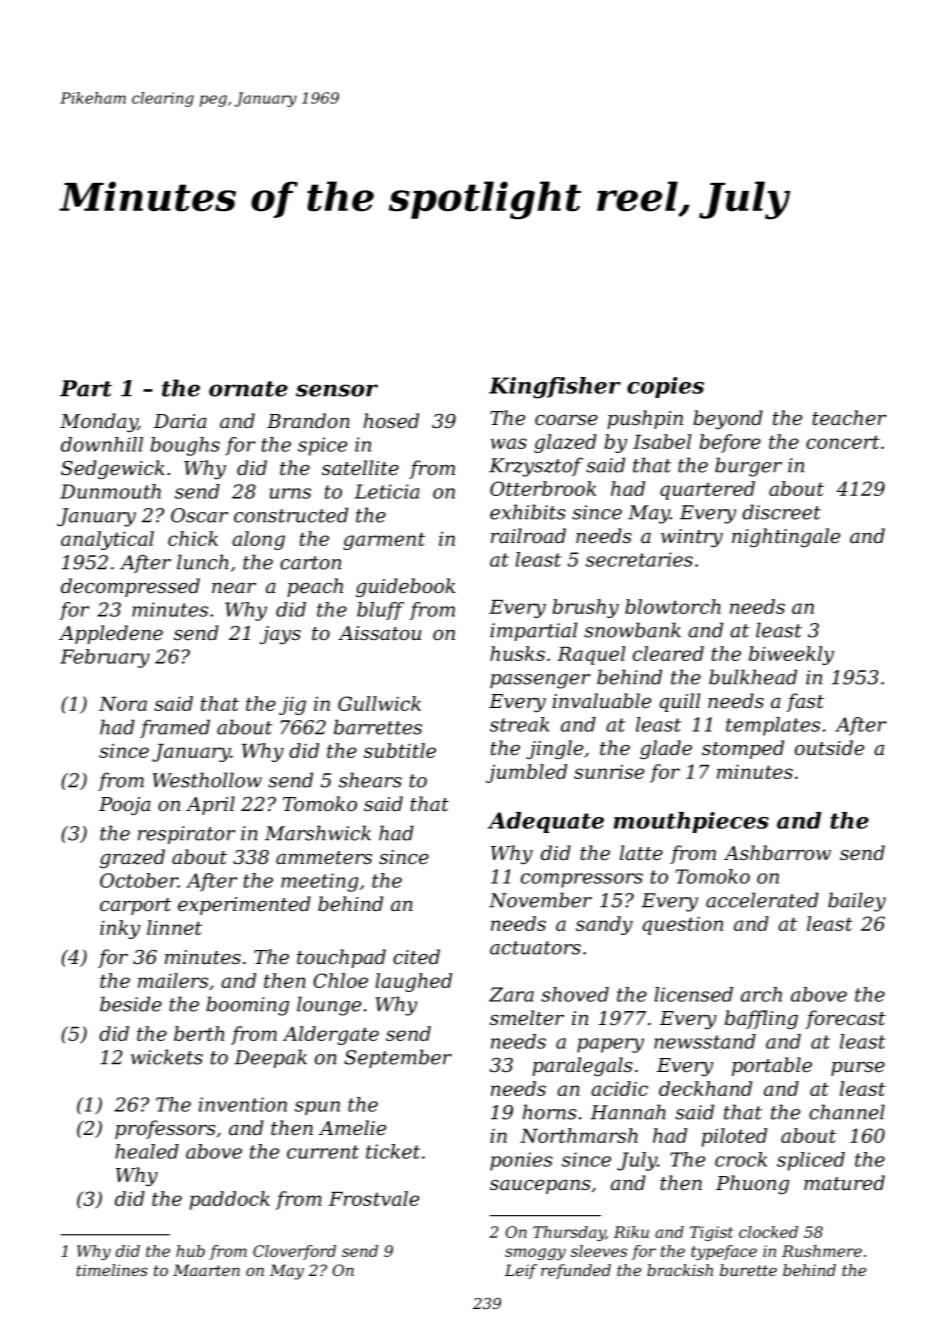 The image size is (946, 1342). I want to click on inky, so click(120, 929).
